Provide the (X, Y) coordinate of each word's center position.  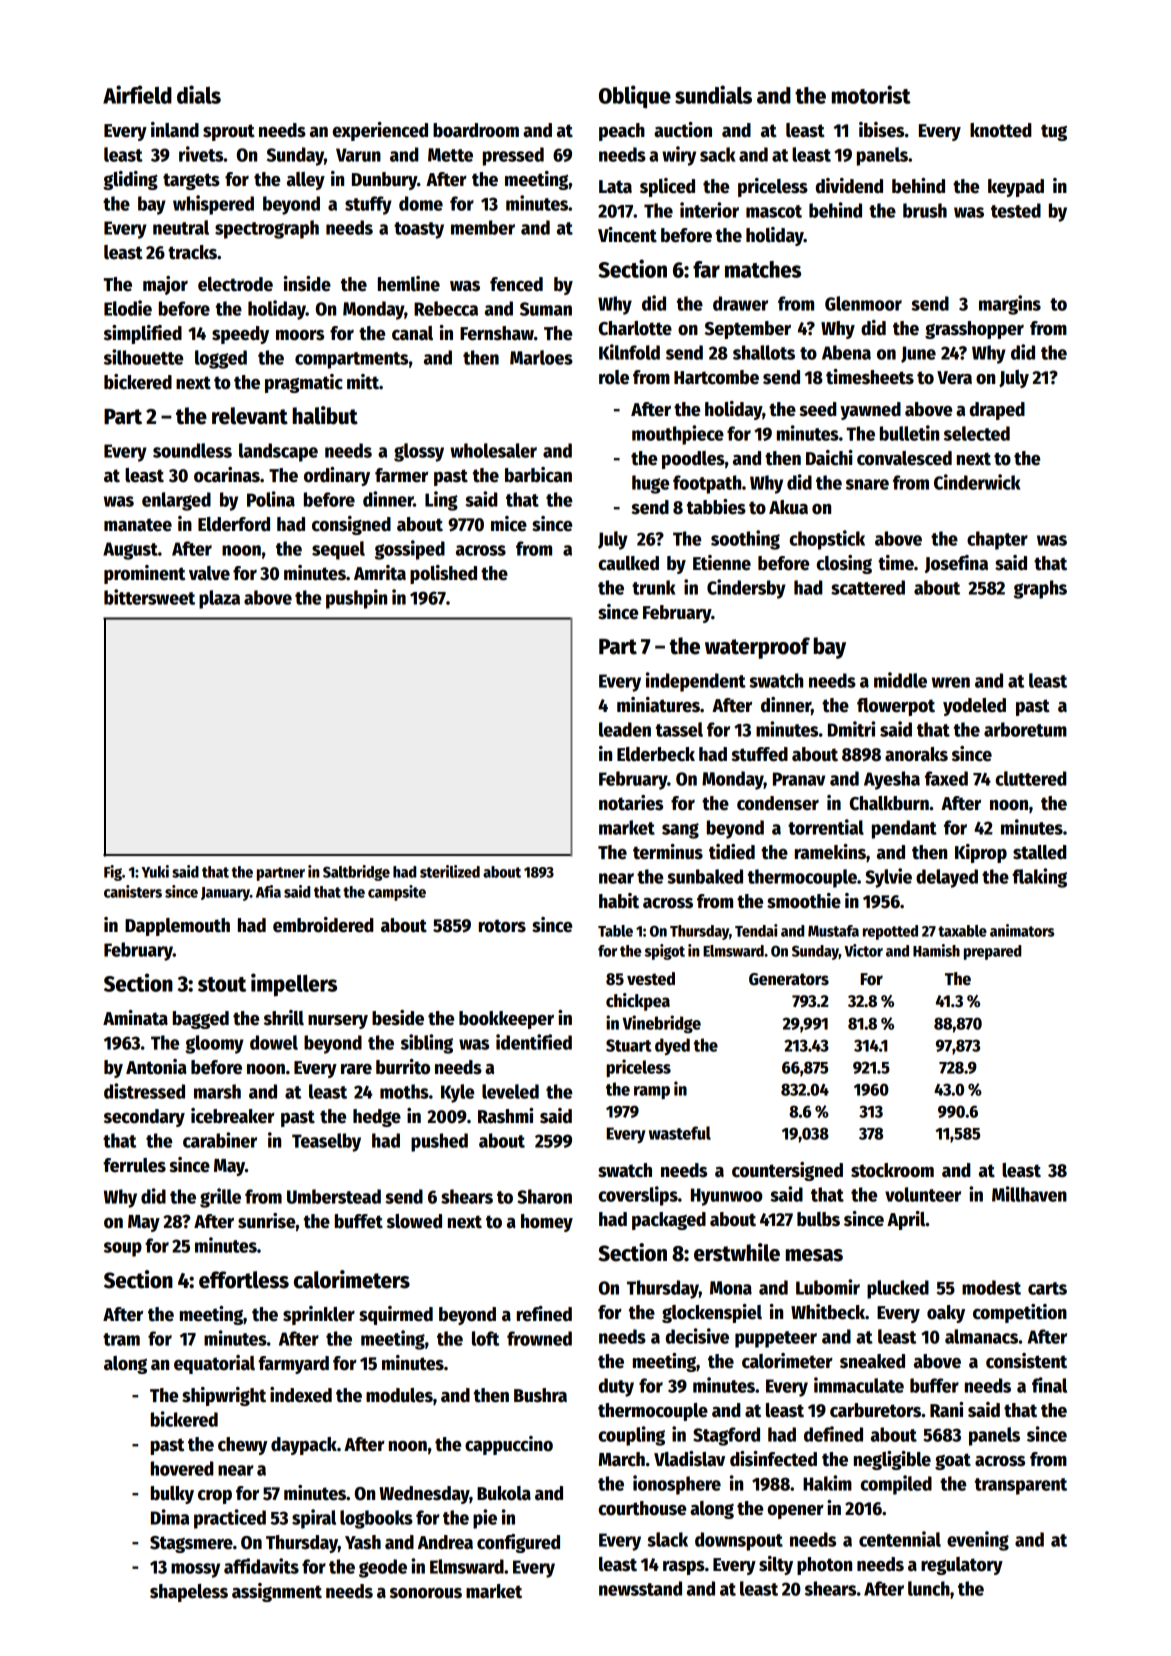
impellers (294, 985)
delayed (947, 878)
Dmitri (851, 729)
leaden (625, 729)
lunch (929, 1588)
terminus (668, 852)
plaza (219, 599)
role (614, 377)
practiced (230, 1519)
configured (518, 1543)
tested (1016, 210)
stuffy (368, 205)
